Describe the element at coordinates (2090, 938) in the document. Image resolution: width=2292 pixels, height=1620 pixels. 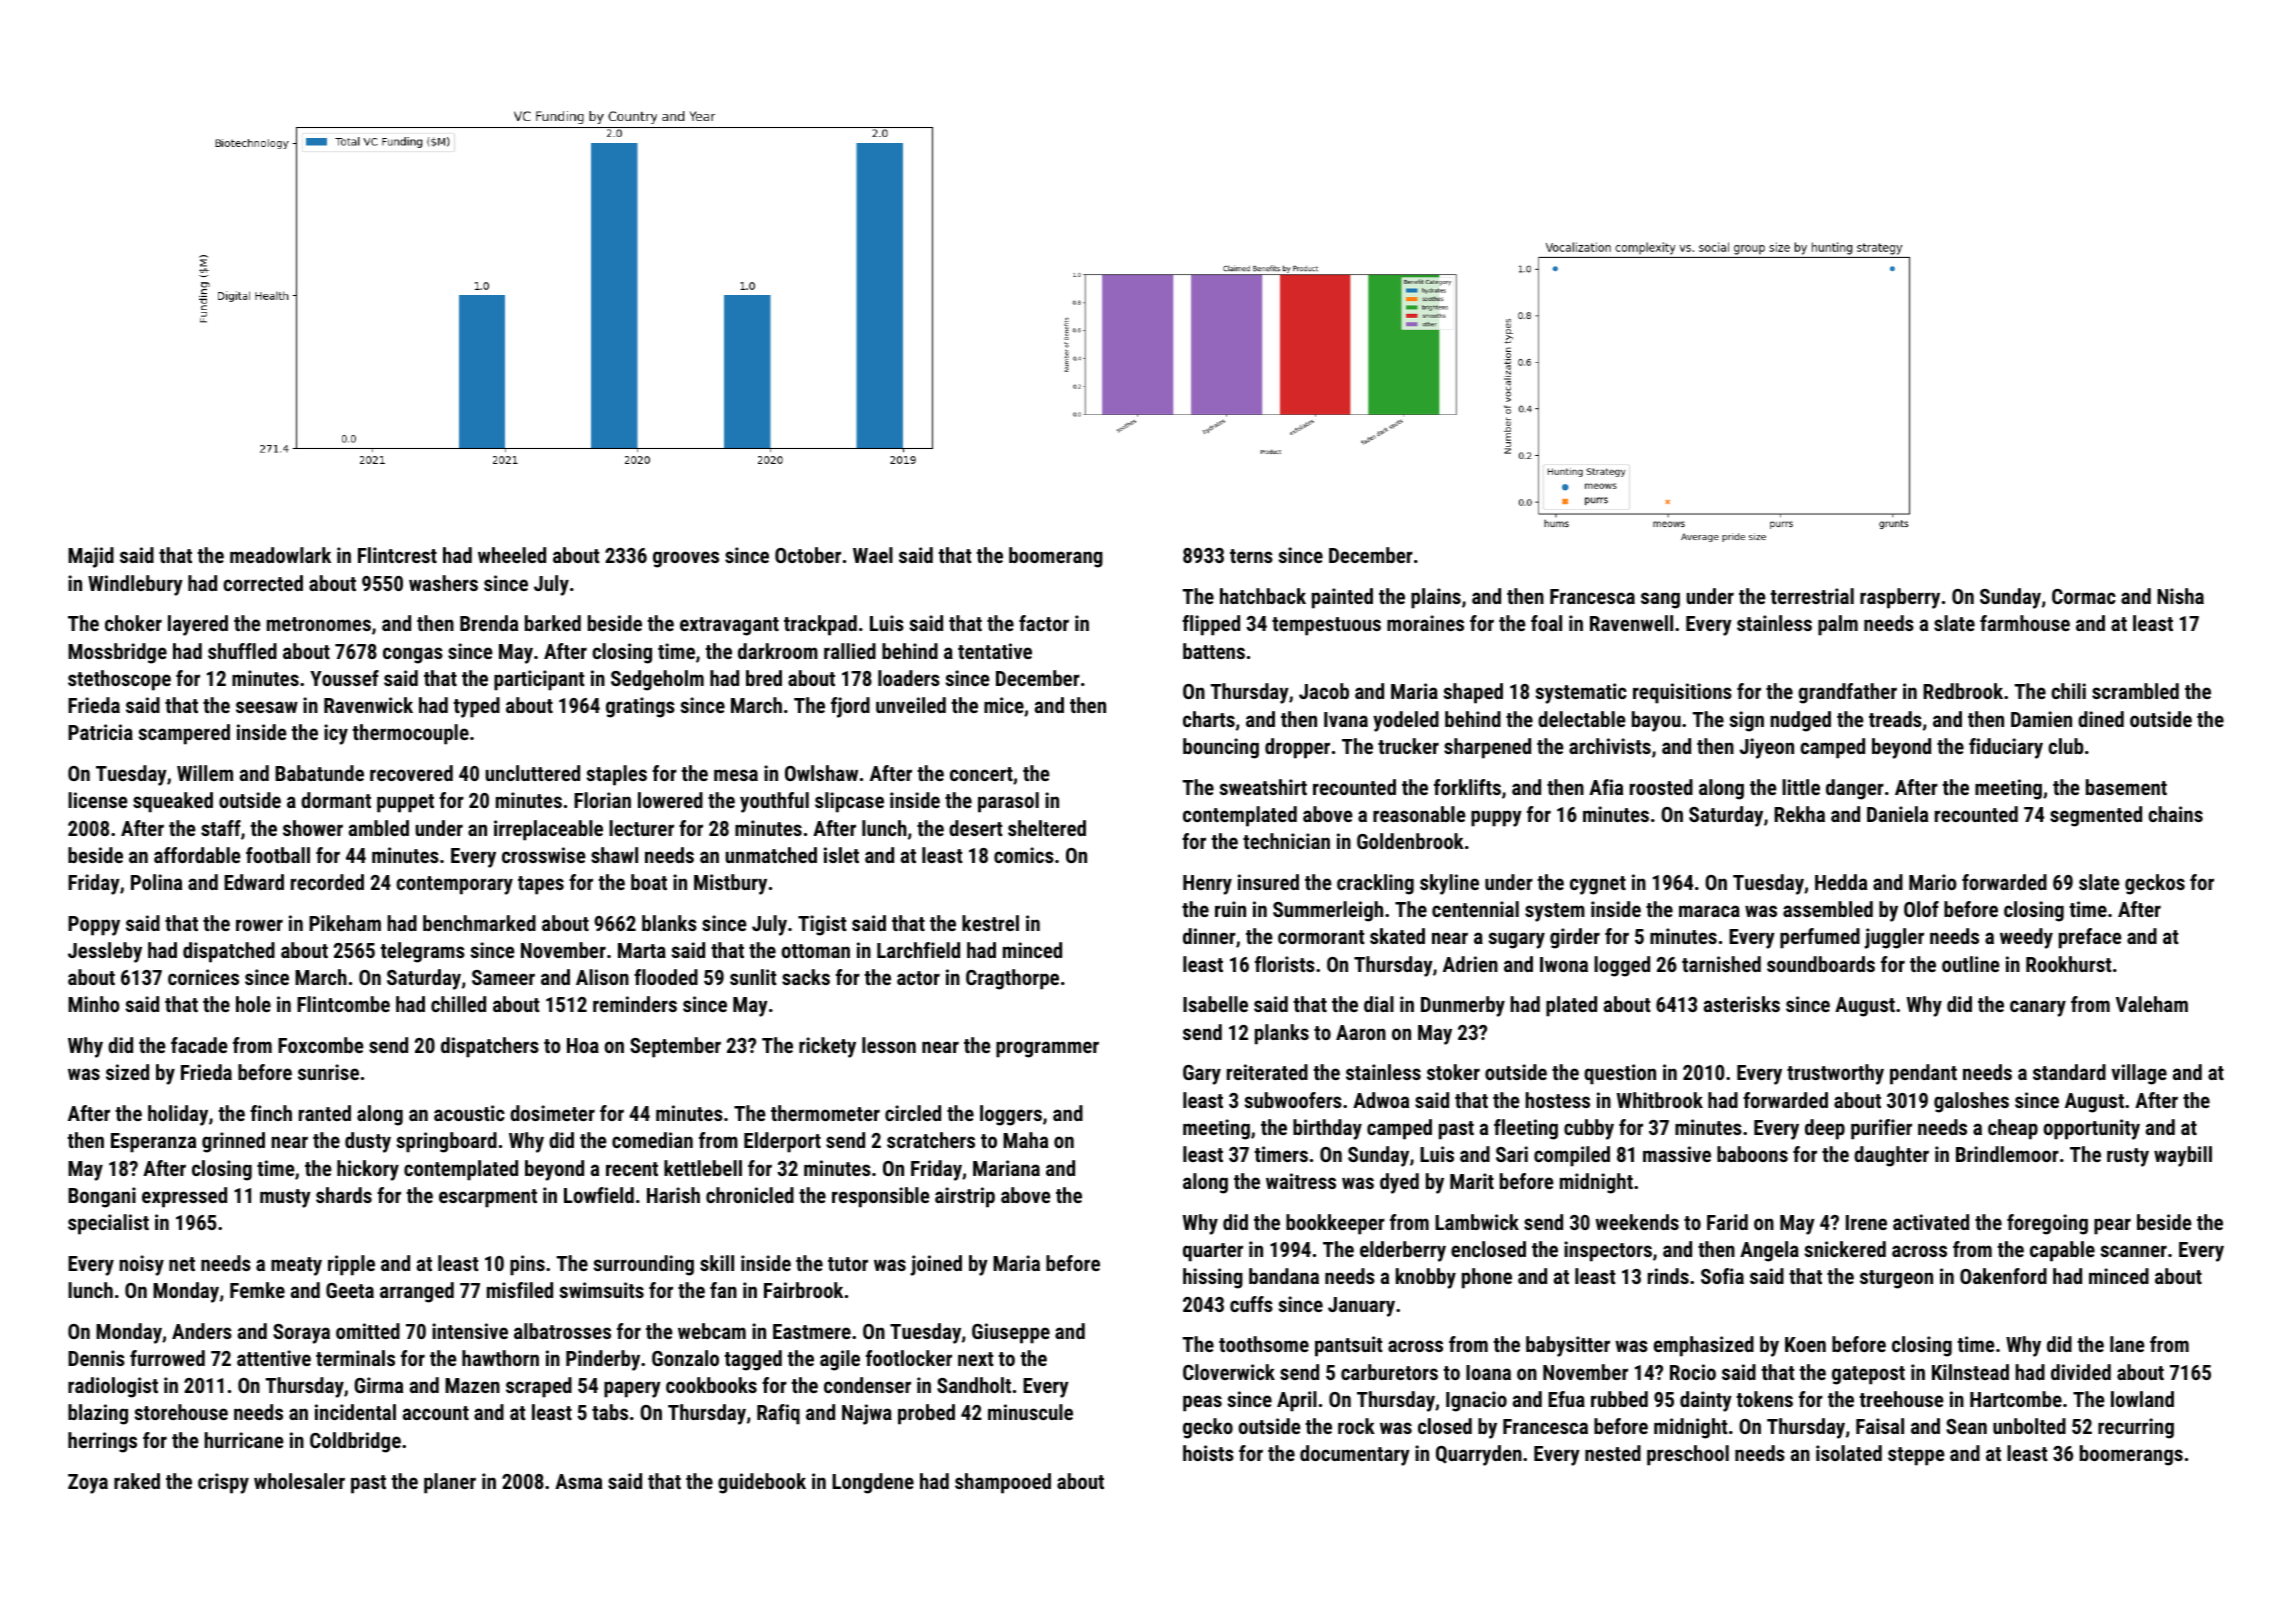
I see `preface` at that location.
